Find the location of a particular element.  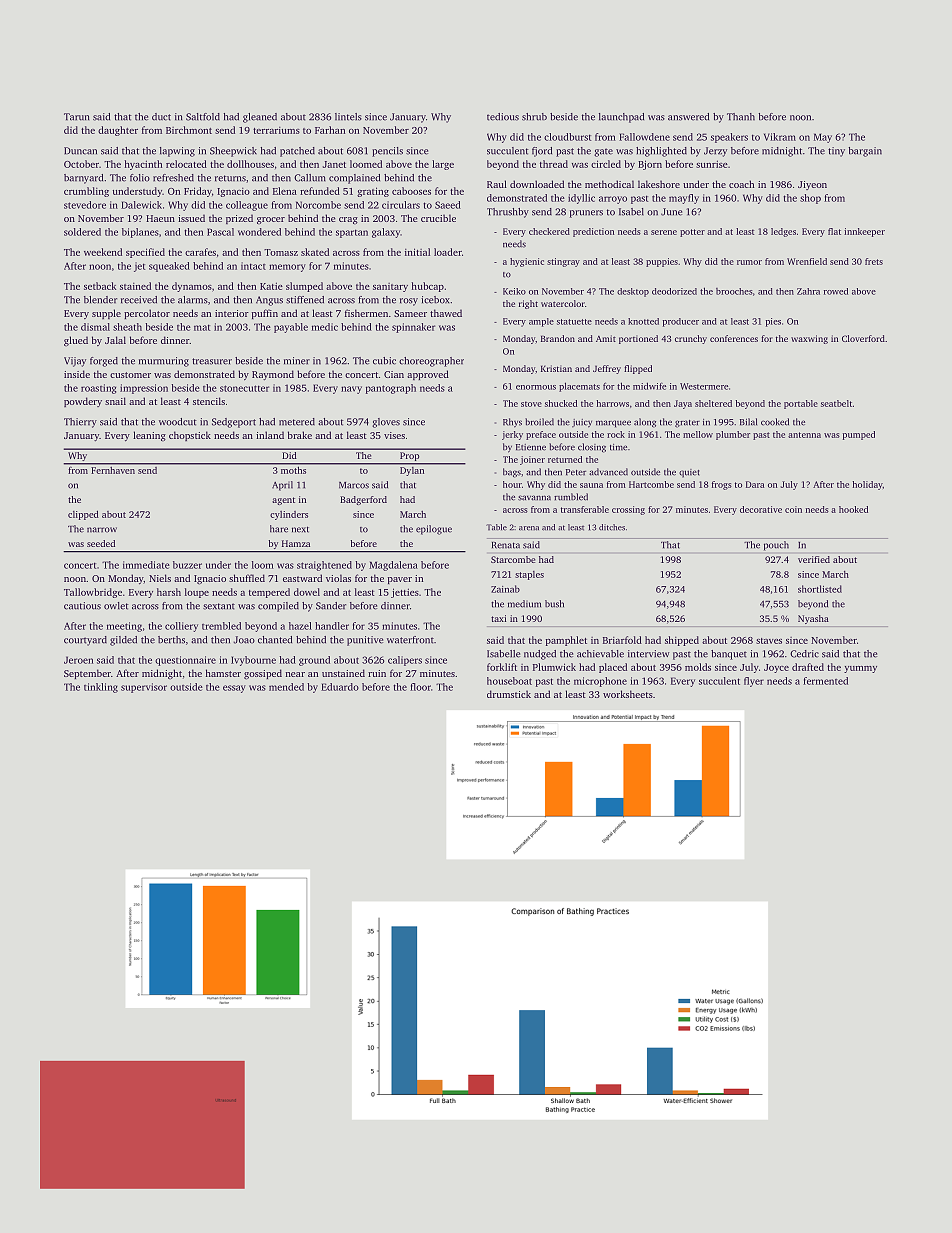

Keiko is located at coordinates (514, 291).
